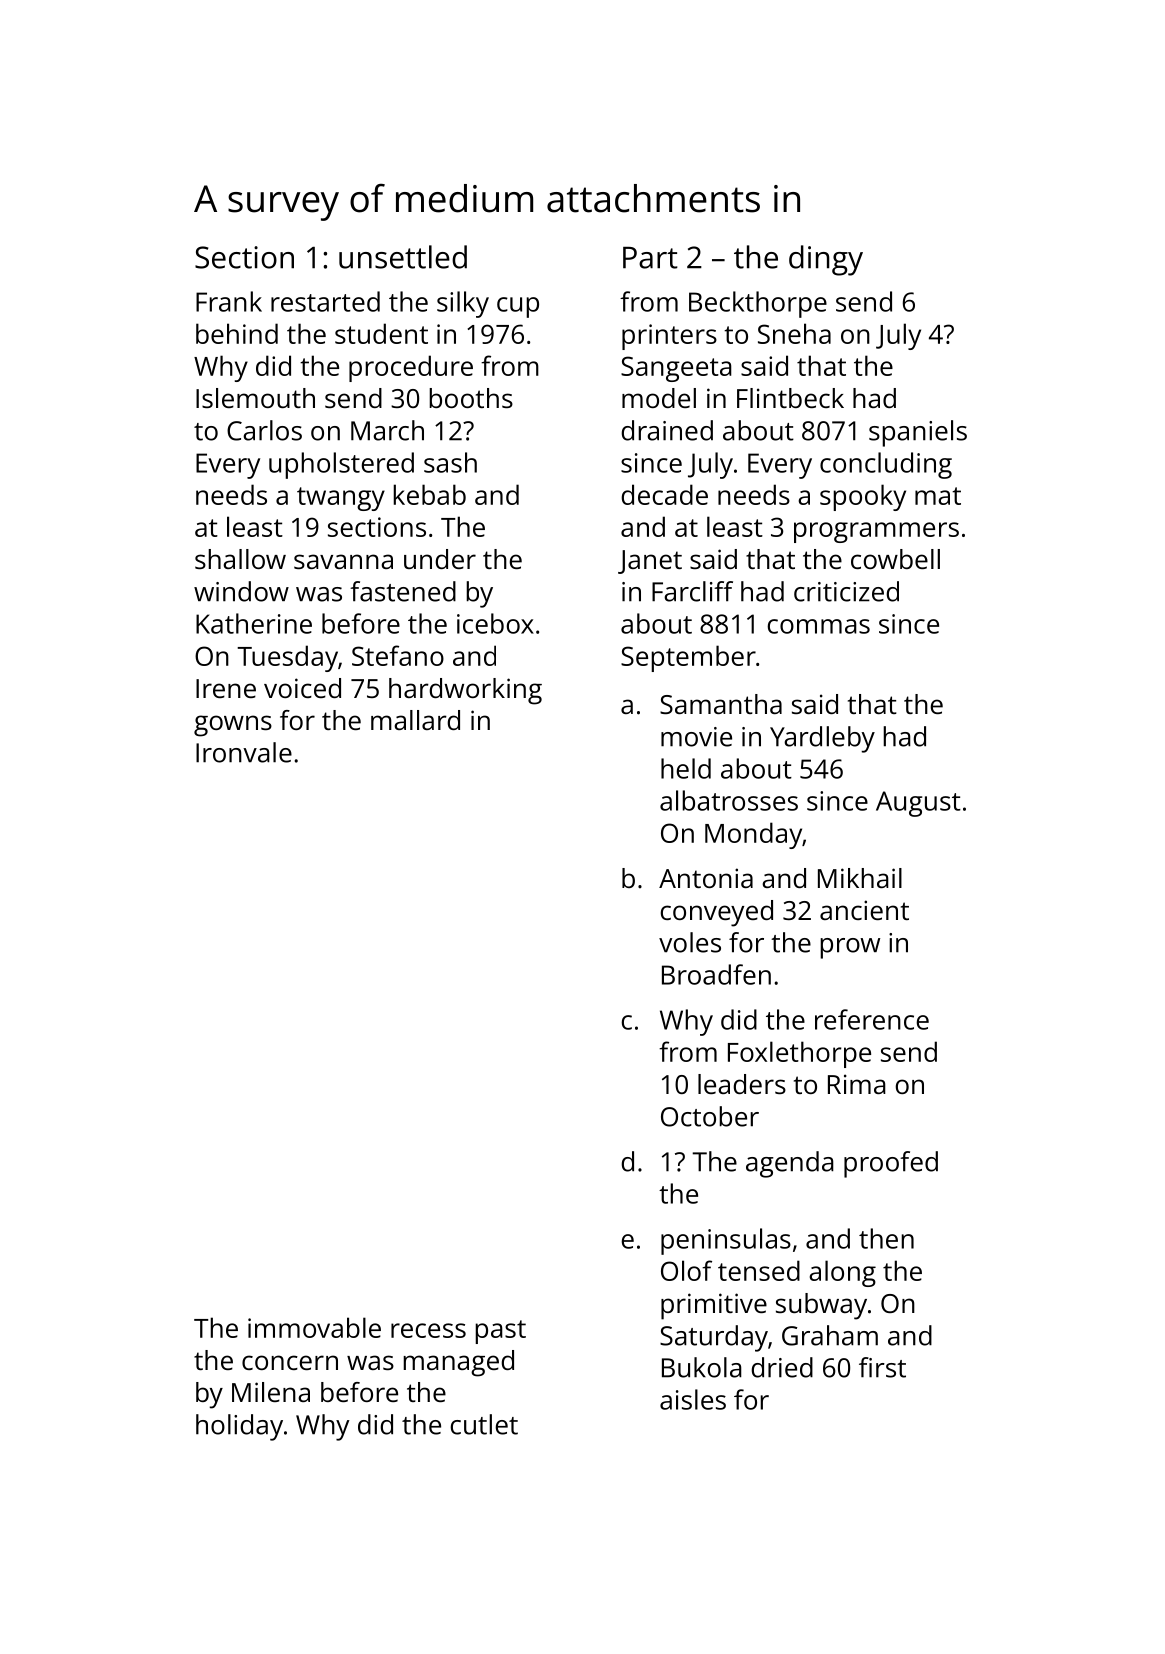  Describe the element at coordinates (495, 623) in the page. I see `icebox` at that location.
